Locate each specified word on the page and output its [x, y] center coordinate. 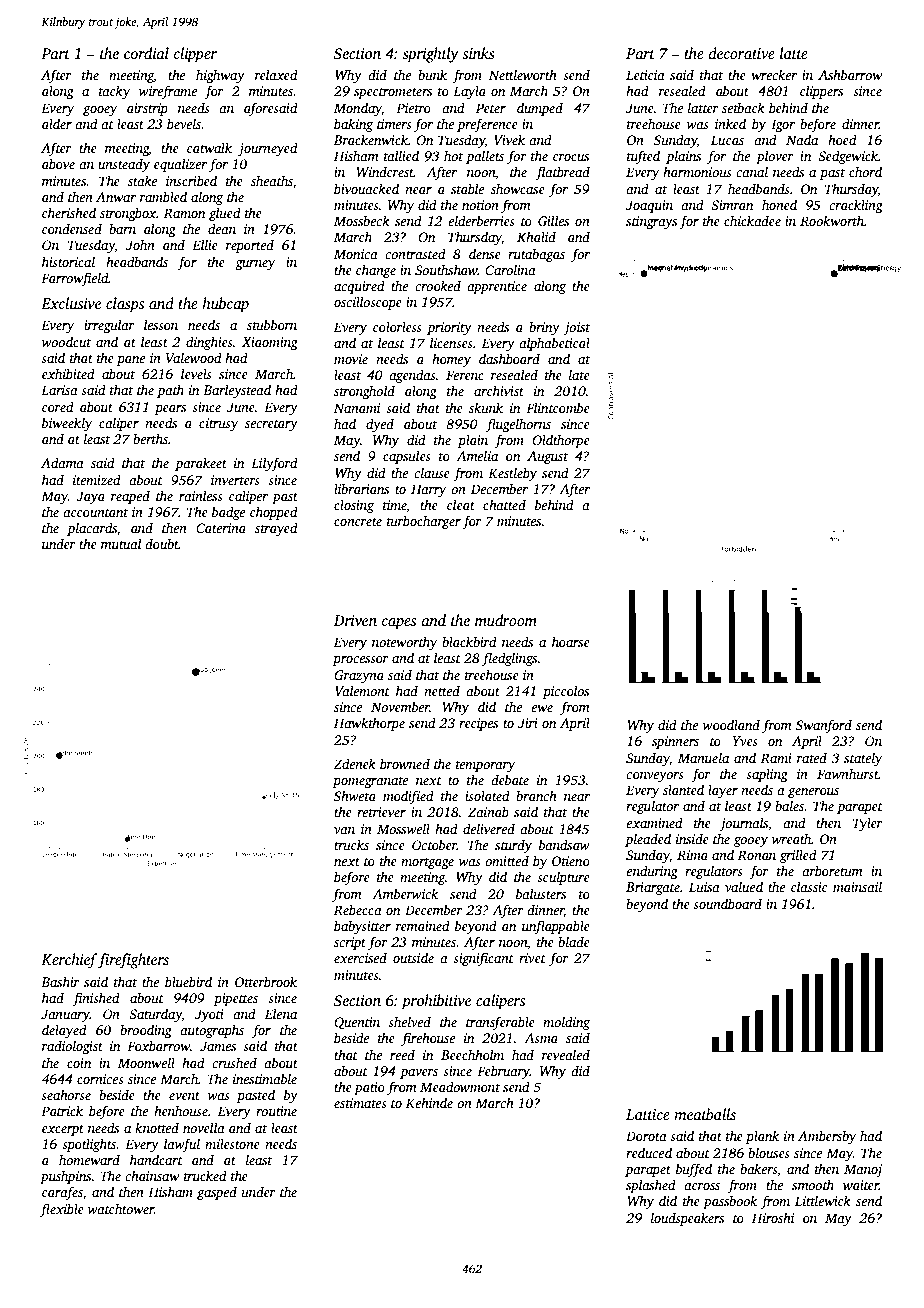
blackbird [469, 641]
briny [544, 328]
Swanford [824, 726]
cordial [146, 53]
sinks [478, 53]
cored [58, 406]
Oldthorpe [561, 441]
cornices [100, 1079]
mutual [121, 543]
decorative [742, 53]
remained [423, 925]
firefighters [133, 961]
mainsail [857, 886]
